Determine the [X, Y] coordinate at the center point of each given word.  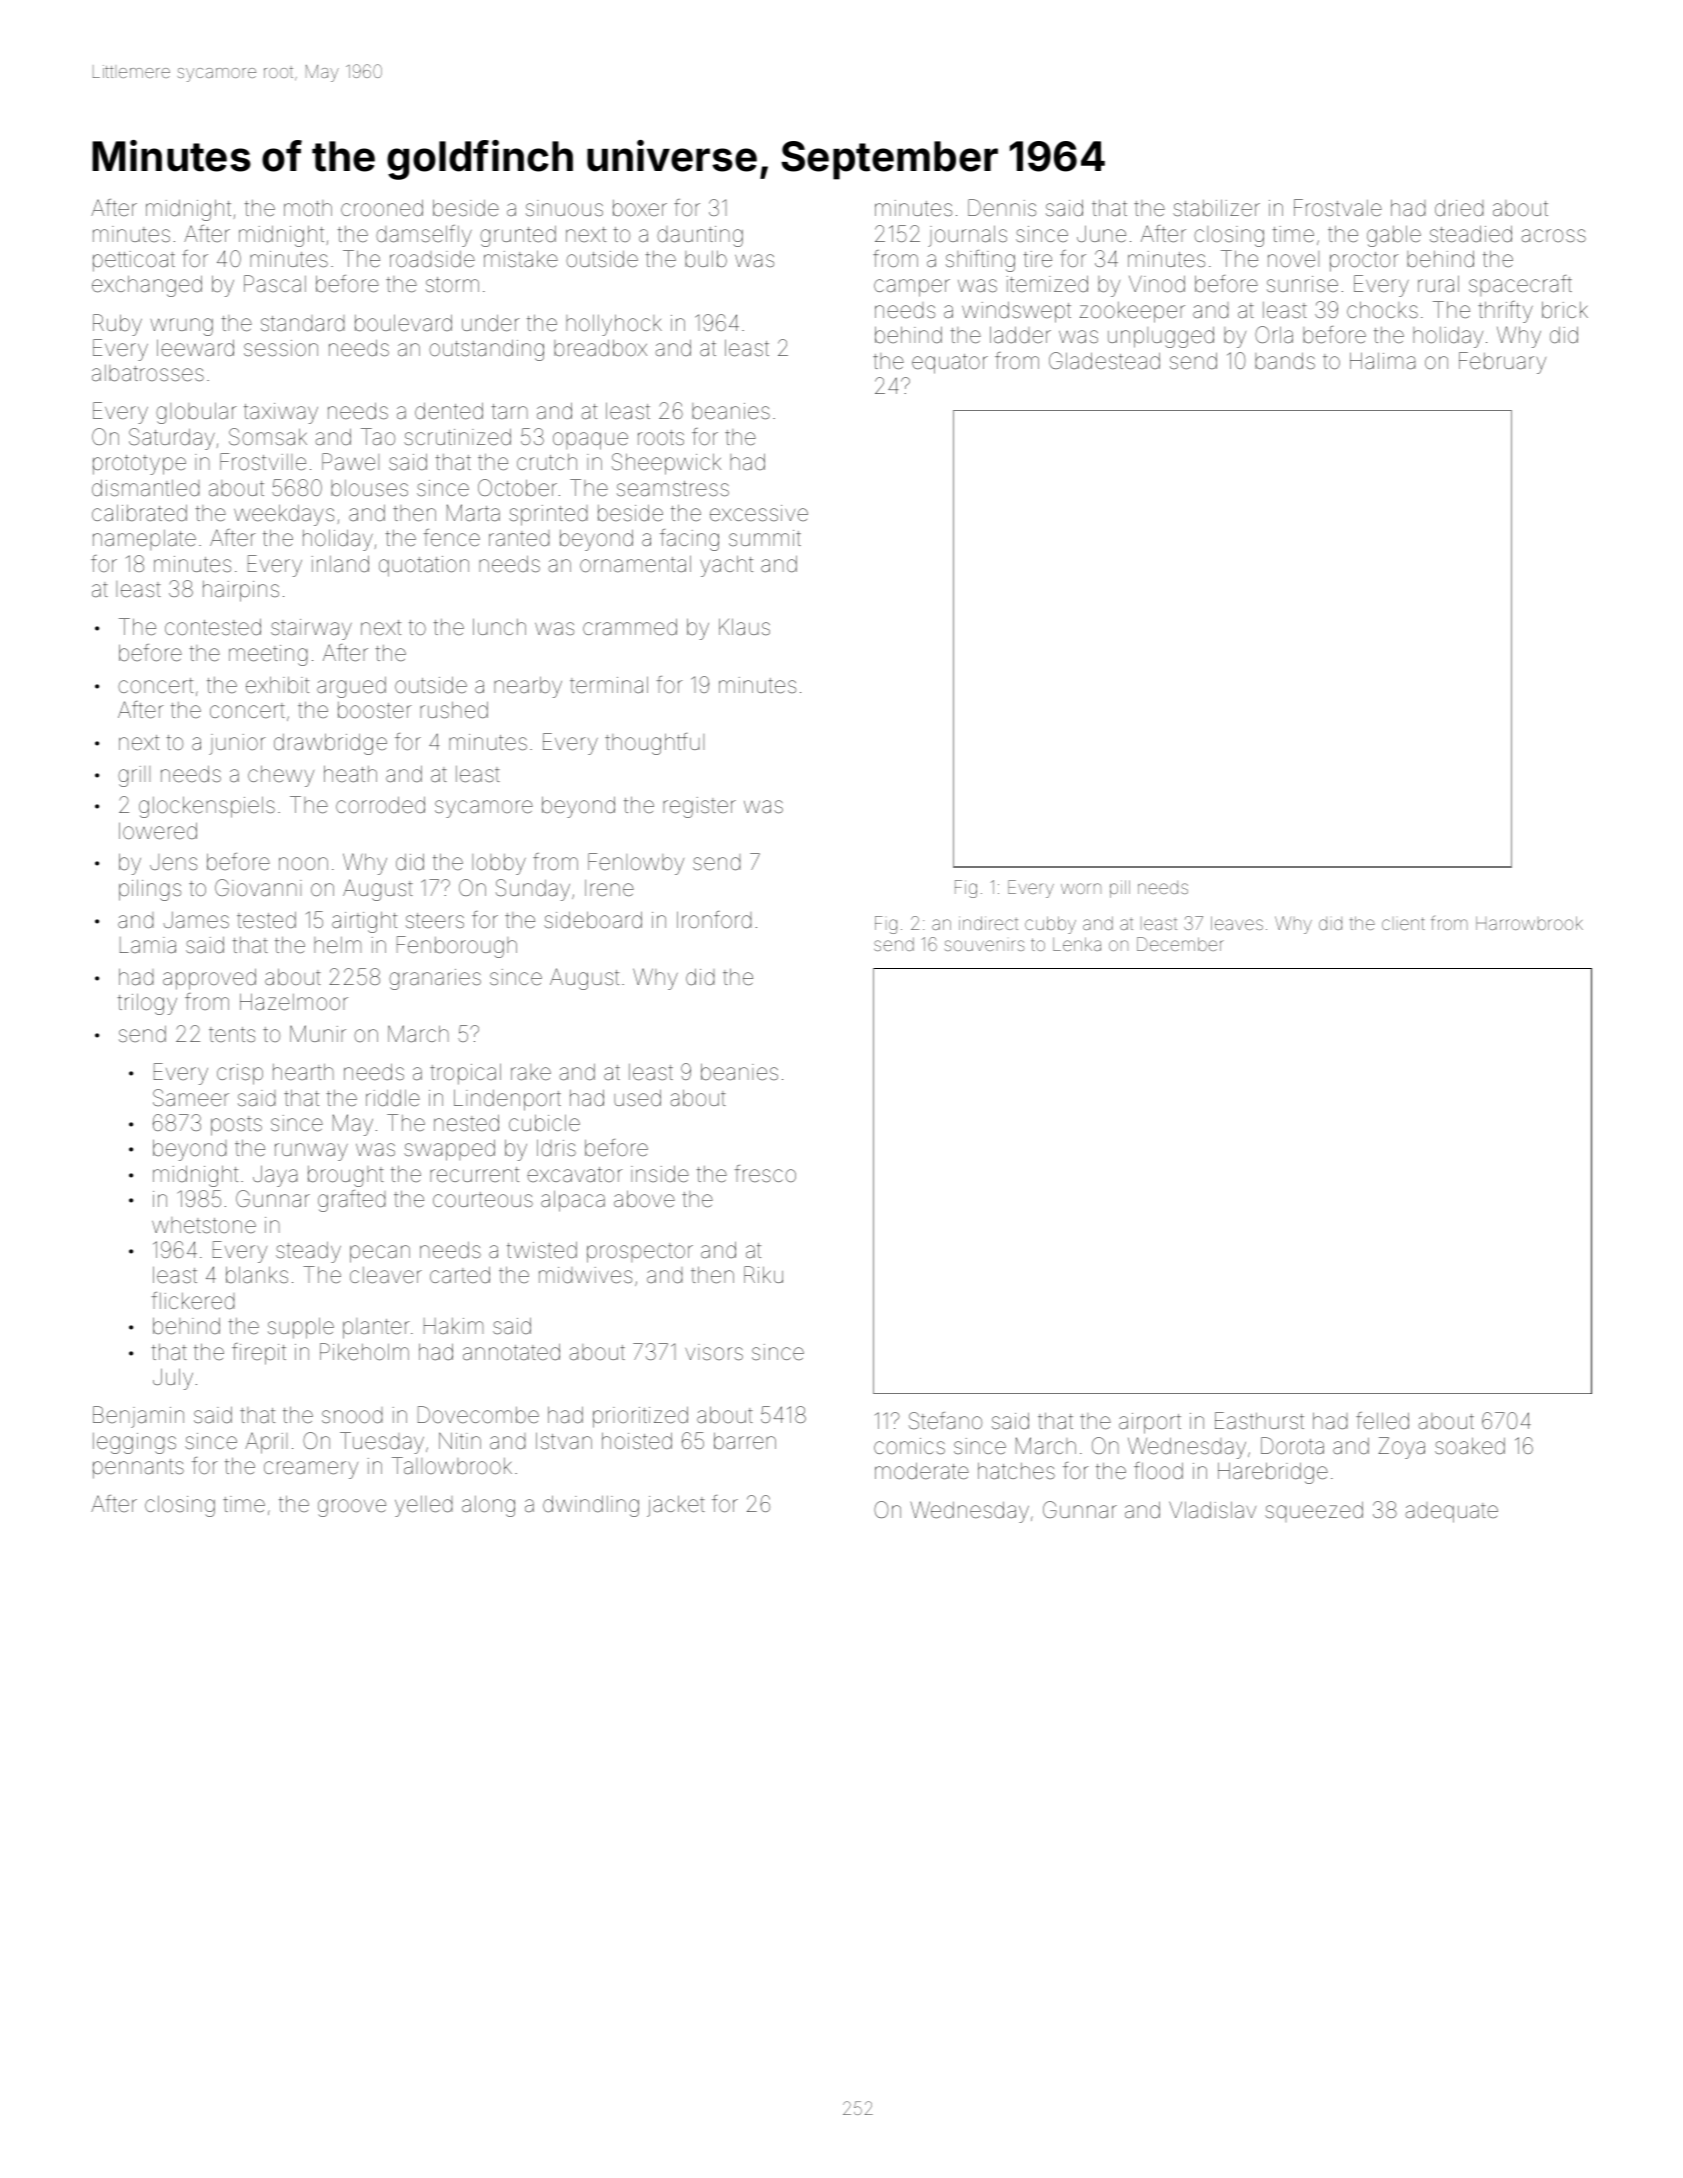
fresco [765, 1174]
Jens [173, 862]
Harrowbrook [1529, 923]
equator [950, 364]
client [1403, 923]
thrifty [1505, 312]
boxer [640, 208]
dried [1459, 208]
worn [1081, 888]
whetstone [204, 1225]
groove [352, 1508]
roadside [432, 259]
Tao [378, 437]
